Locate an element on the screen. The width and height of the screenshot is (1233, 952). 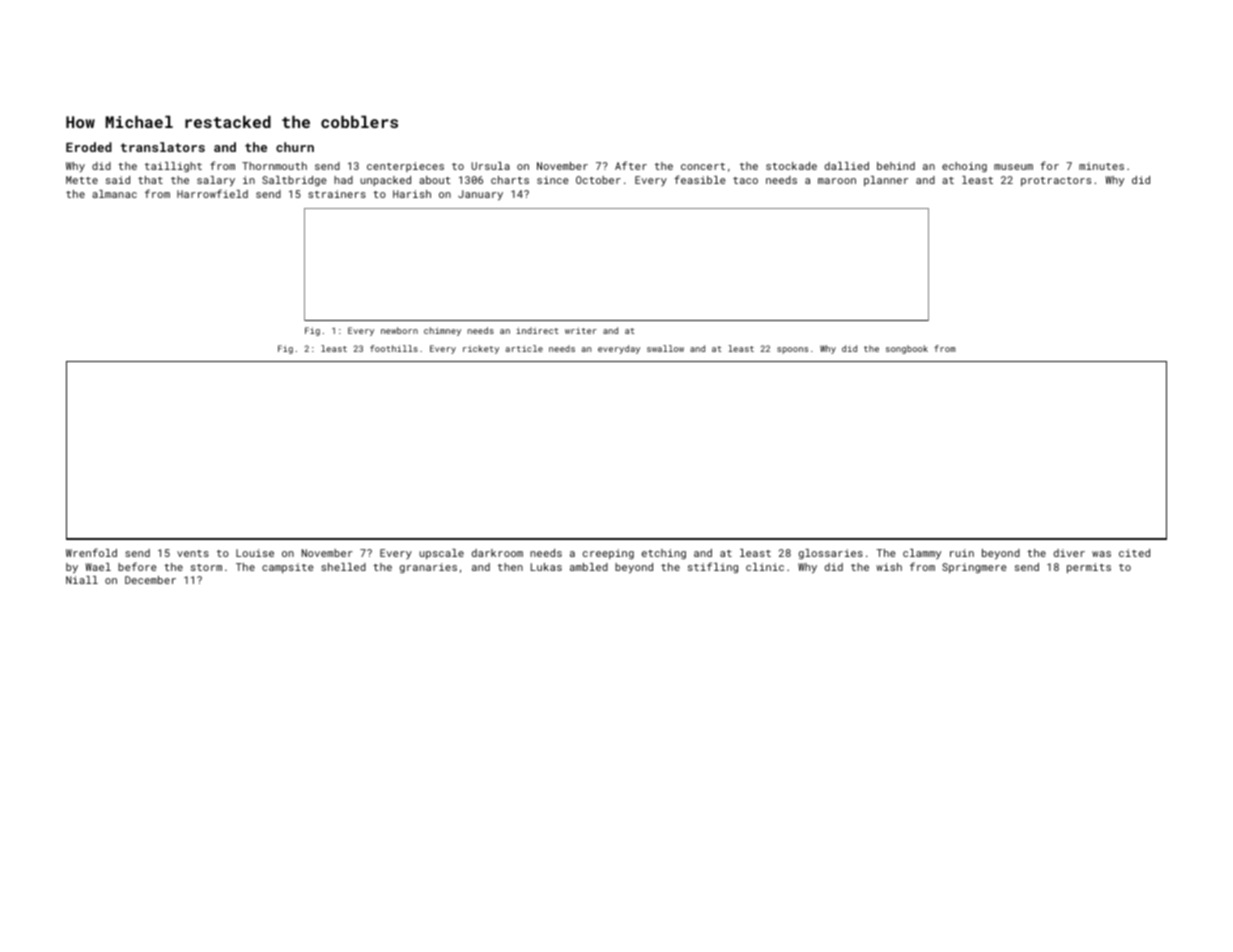
vents is located at coordinates (193, 553).
